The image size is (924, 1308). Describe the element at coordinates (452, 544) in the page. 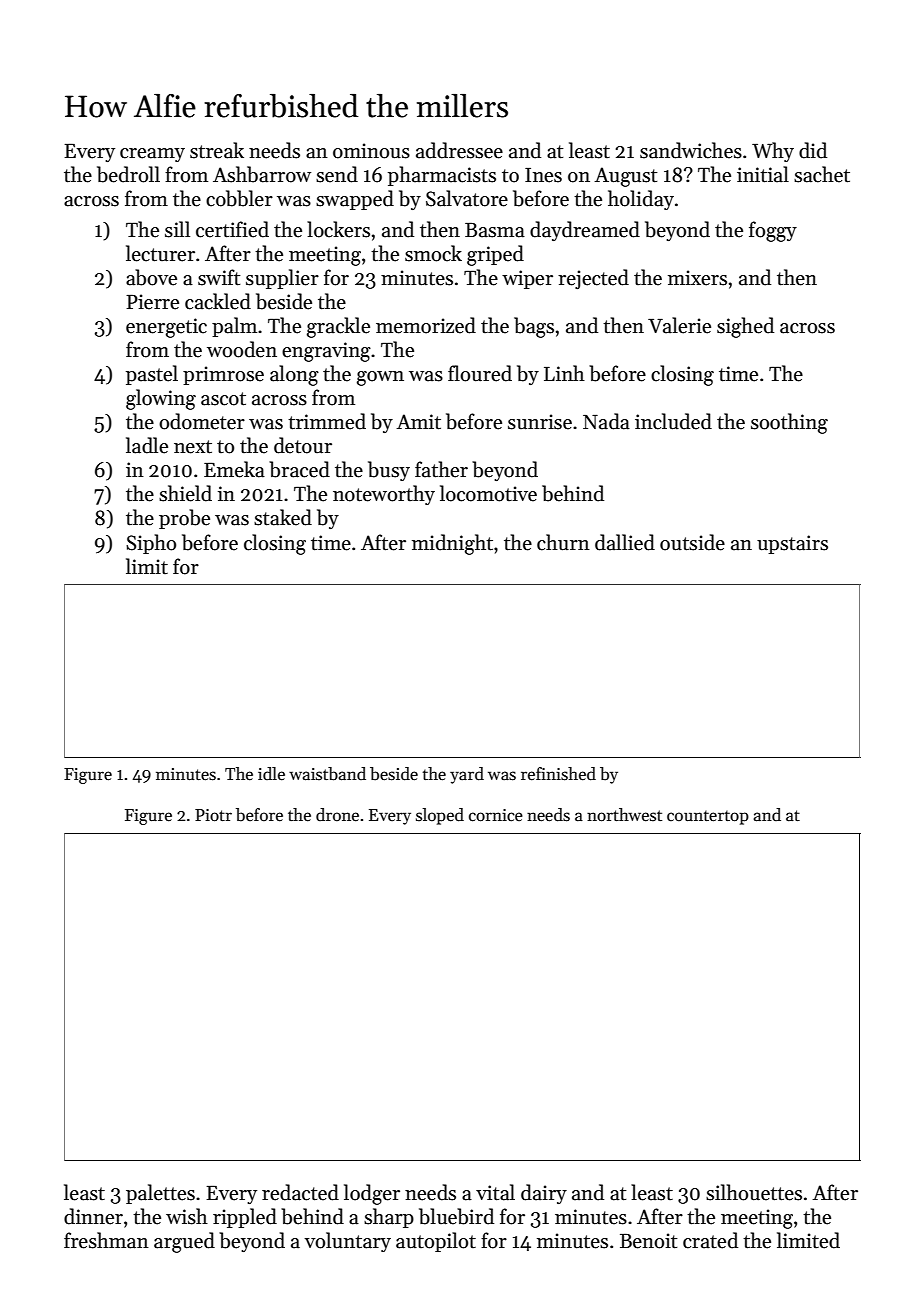

I see `midnight` at that location.
